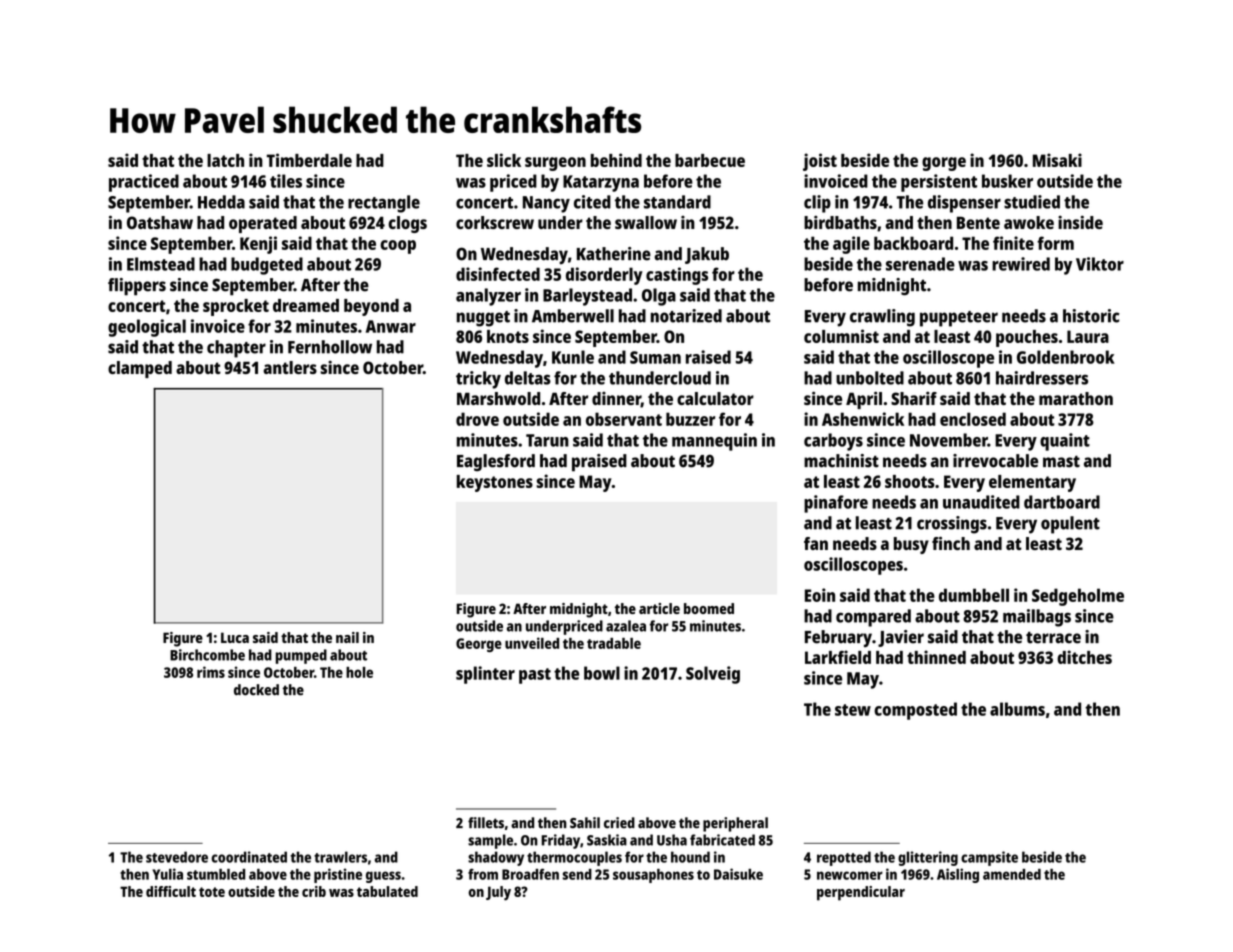 The width and height of the page is (1233, 952). What do you see at coordinates (1057, 160) in the page?
I see `Misaki` at bounding box center [1057, 160].
